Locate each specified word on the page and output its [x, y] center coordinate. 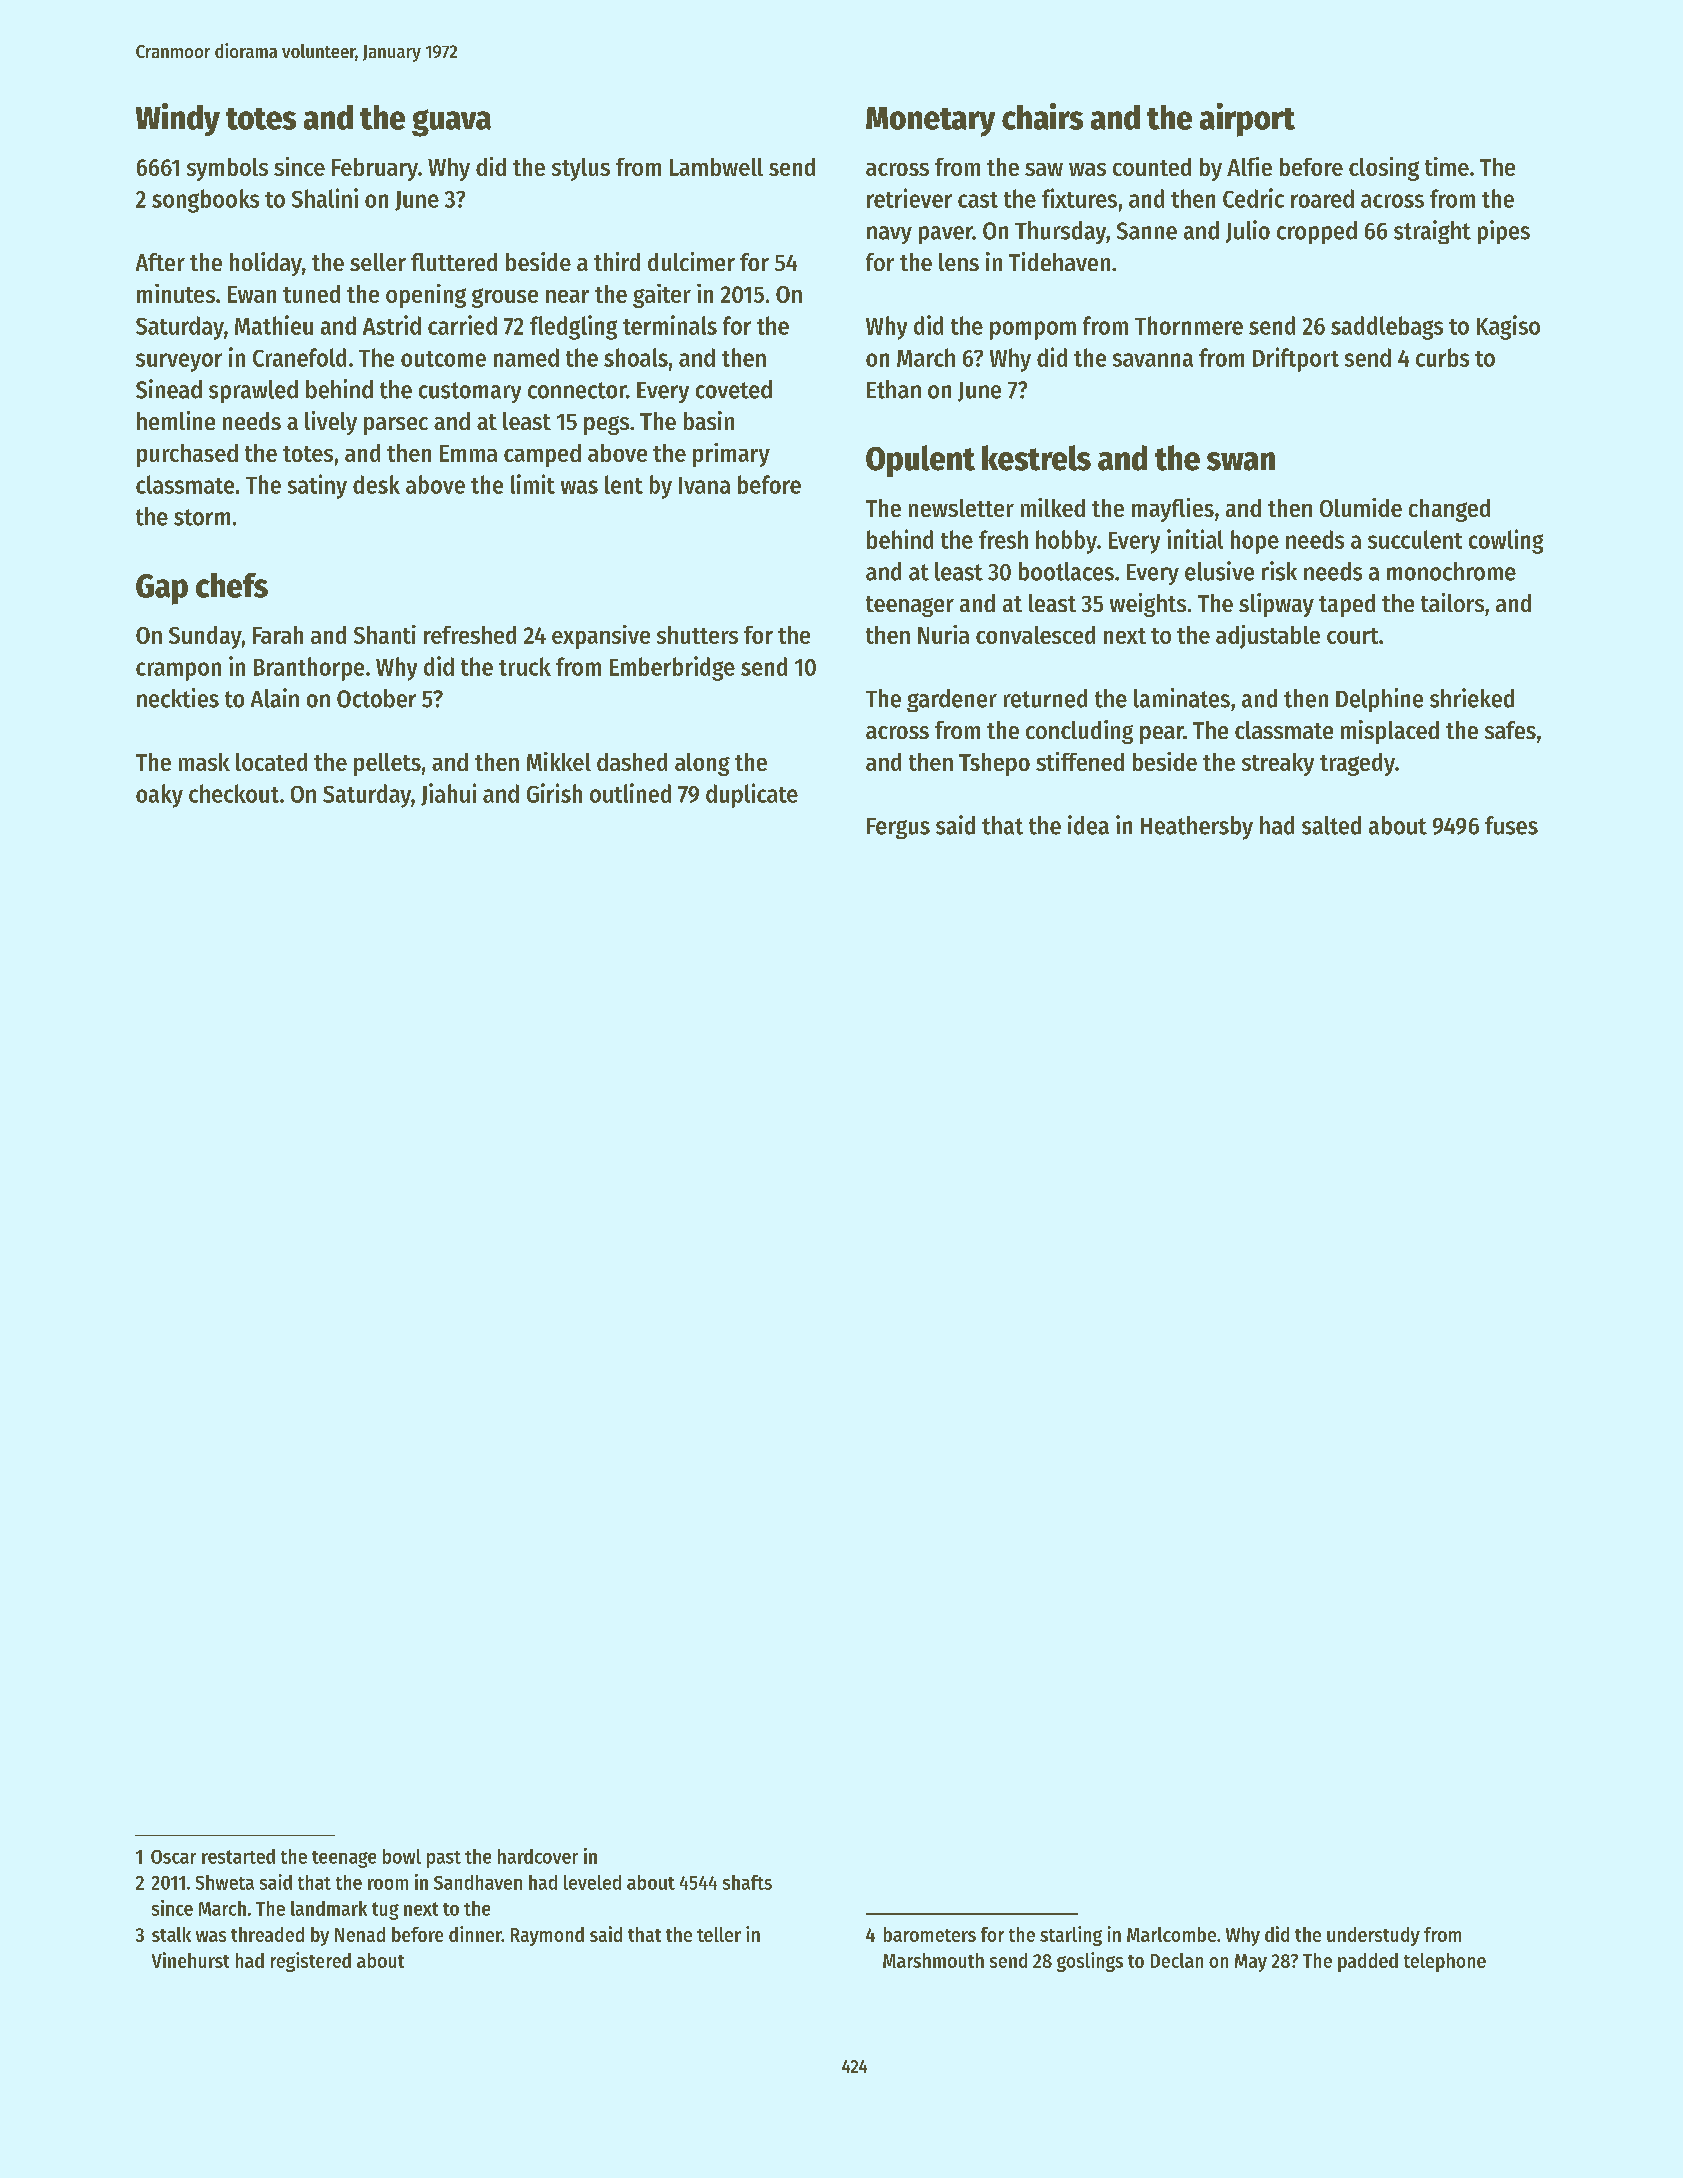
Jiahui [448, 794]
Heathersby [1197, 828]
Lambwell [716, 167]
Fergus [898, 828]
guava [451, 123]
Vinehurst [190, 1960]
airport [1247, 120]
